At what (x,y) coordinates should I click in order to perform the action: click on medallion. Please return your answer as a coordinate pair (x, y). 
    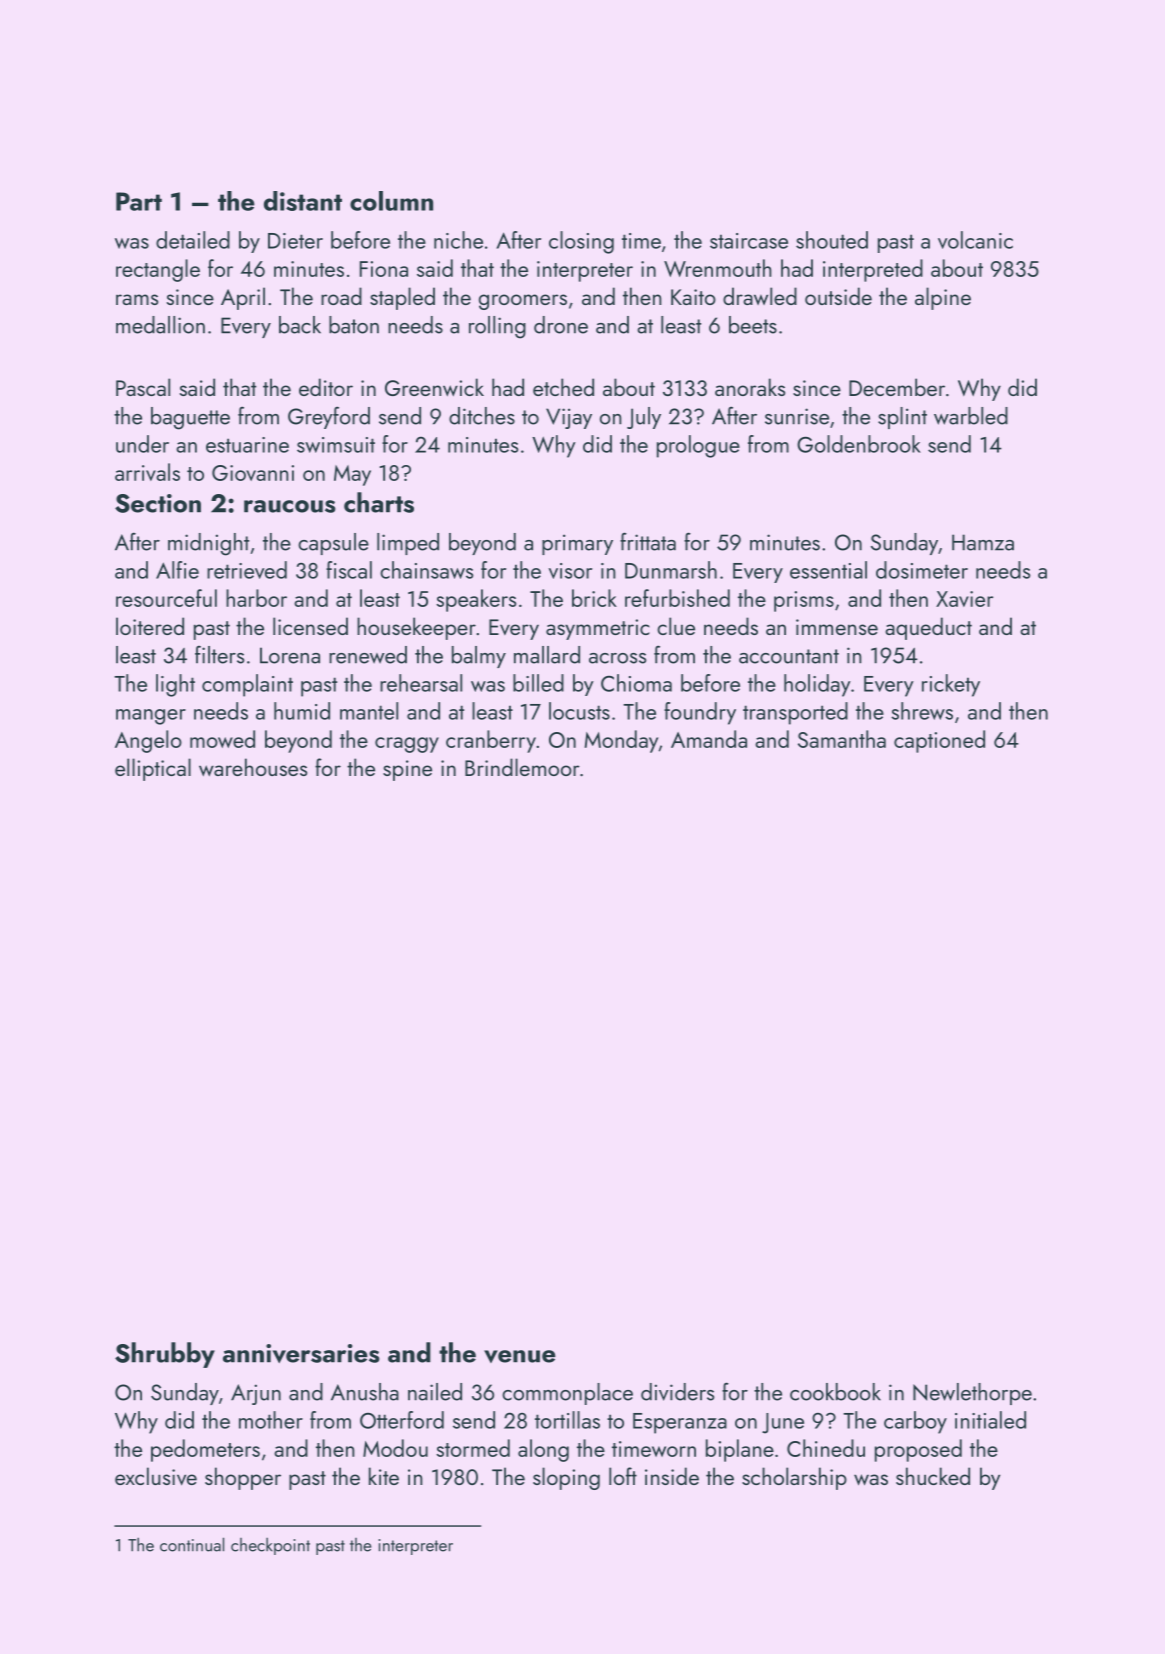
    Looking at the image, I should click on (160, 325).
